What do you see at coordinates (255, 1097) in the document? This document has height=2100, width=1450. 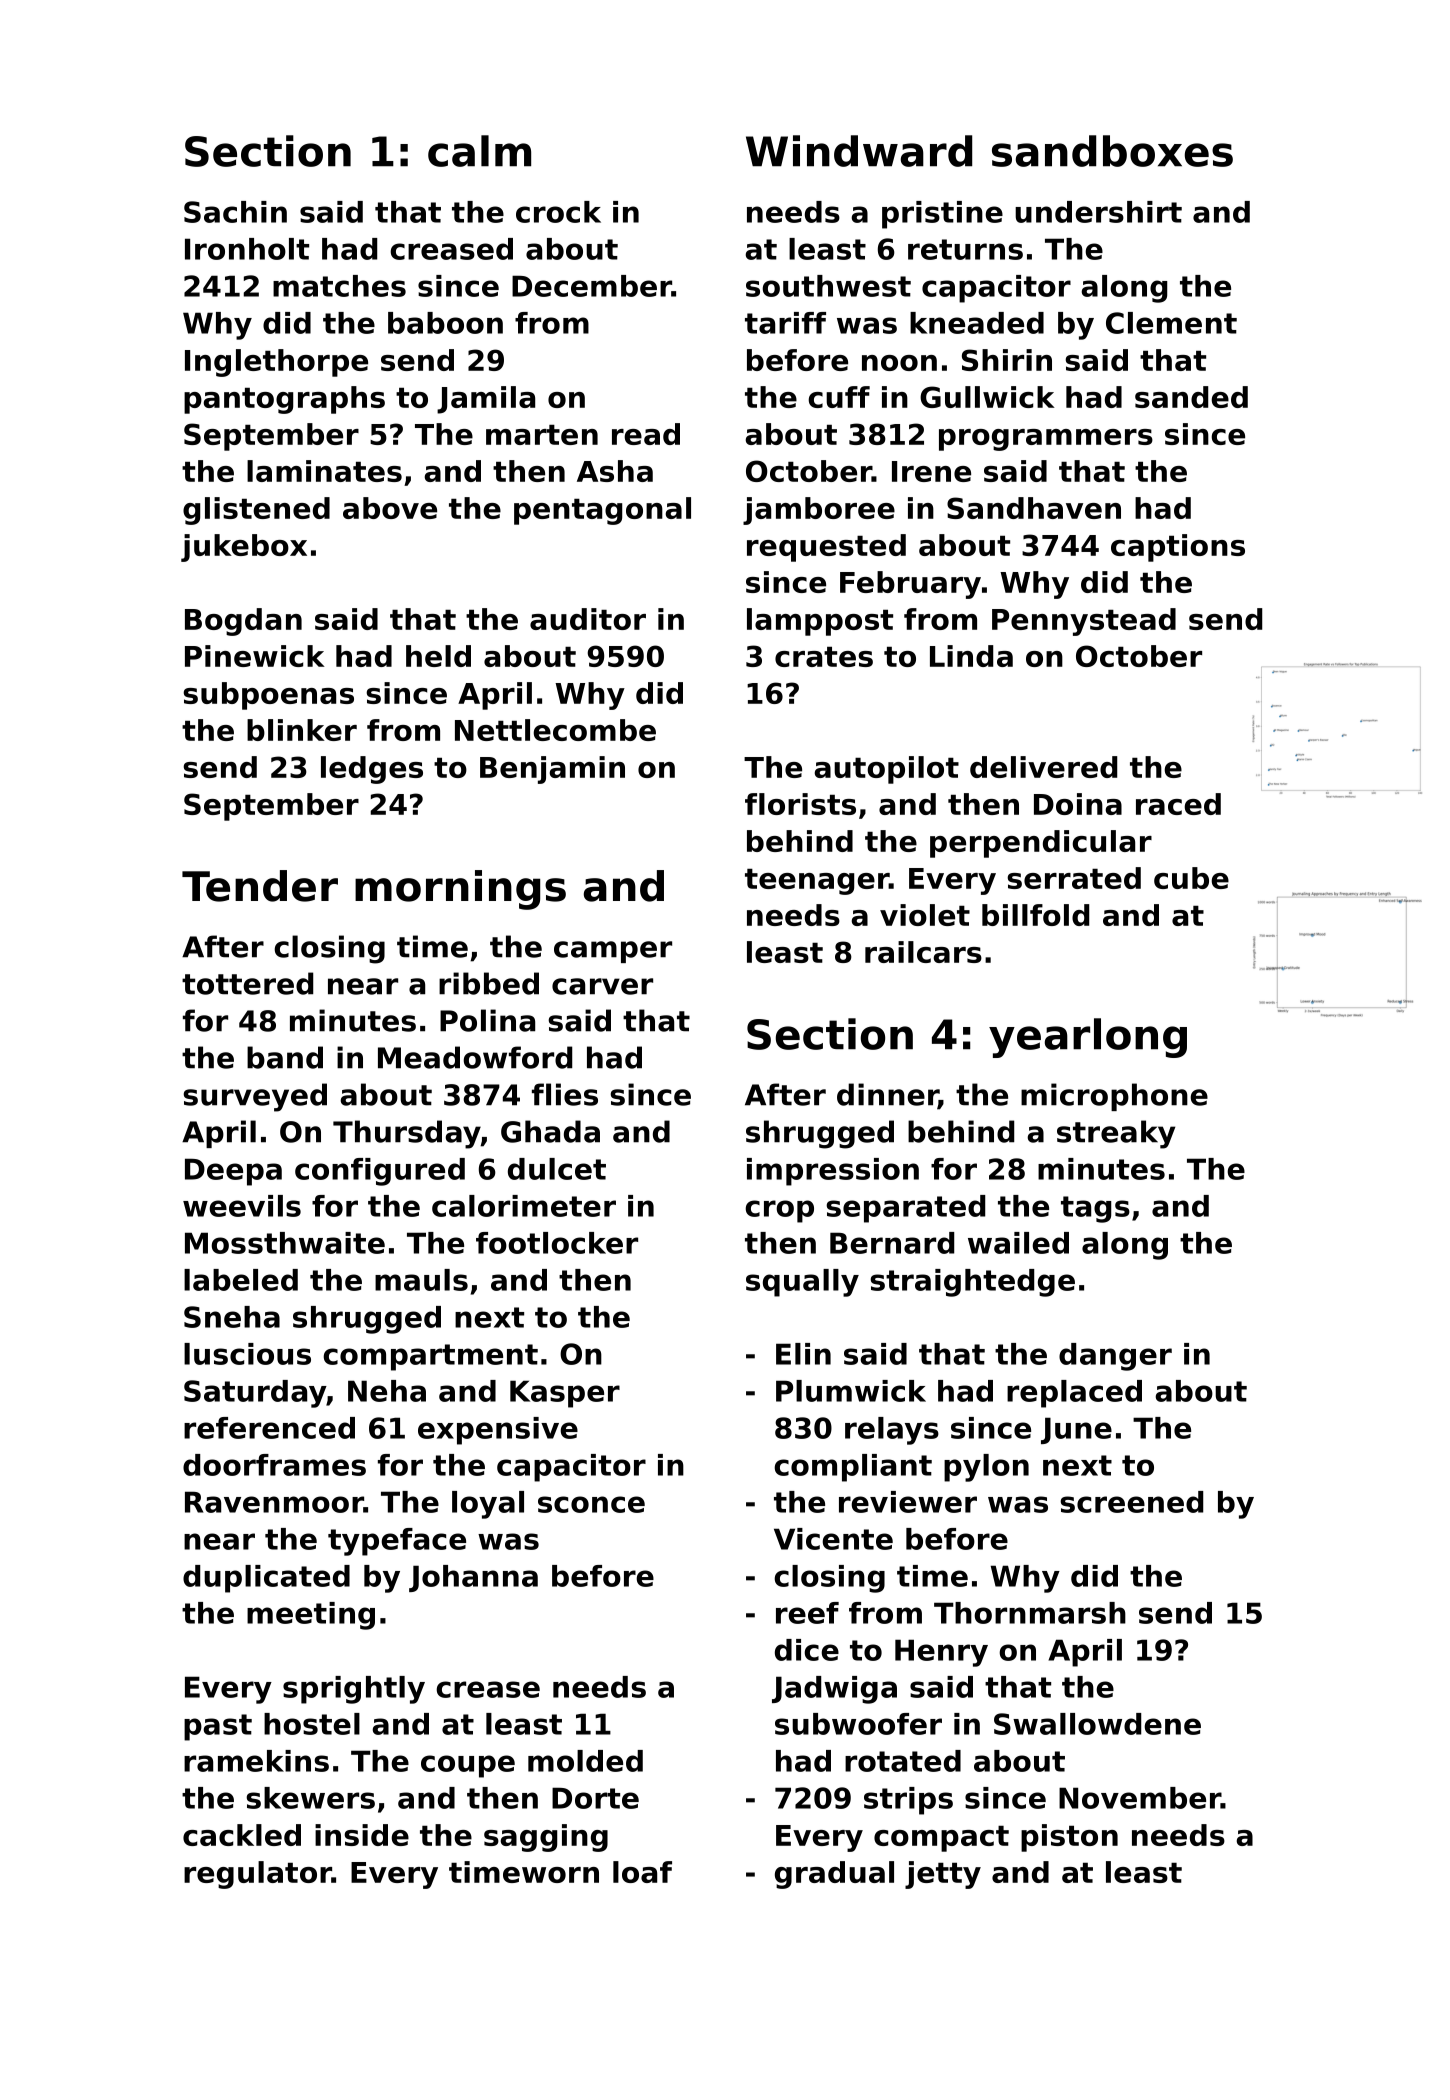 I see `surveyed` at bounding box center [255, 1097].
